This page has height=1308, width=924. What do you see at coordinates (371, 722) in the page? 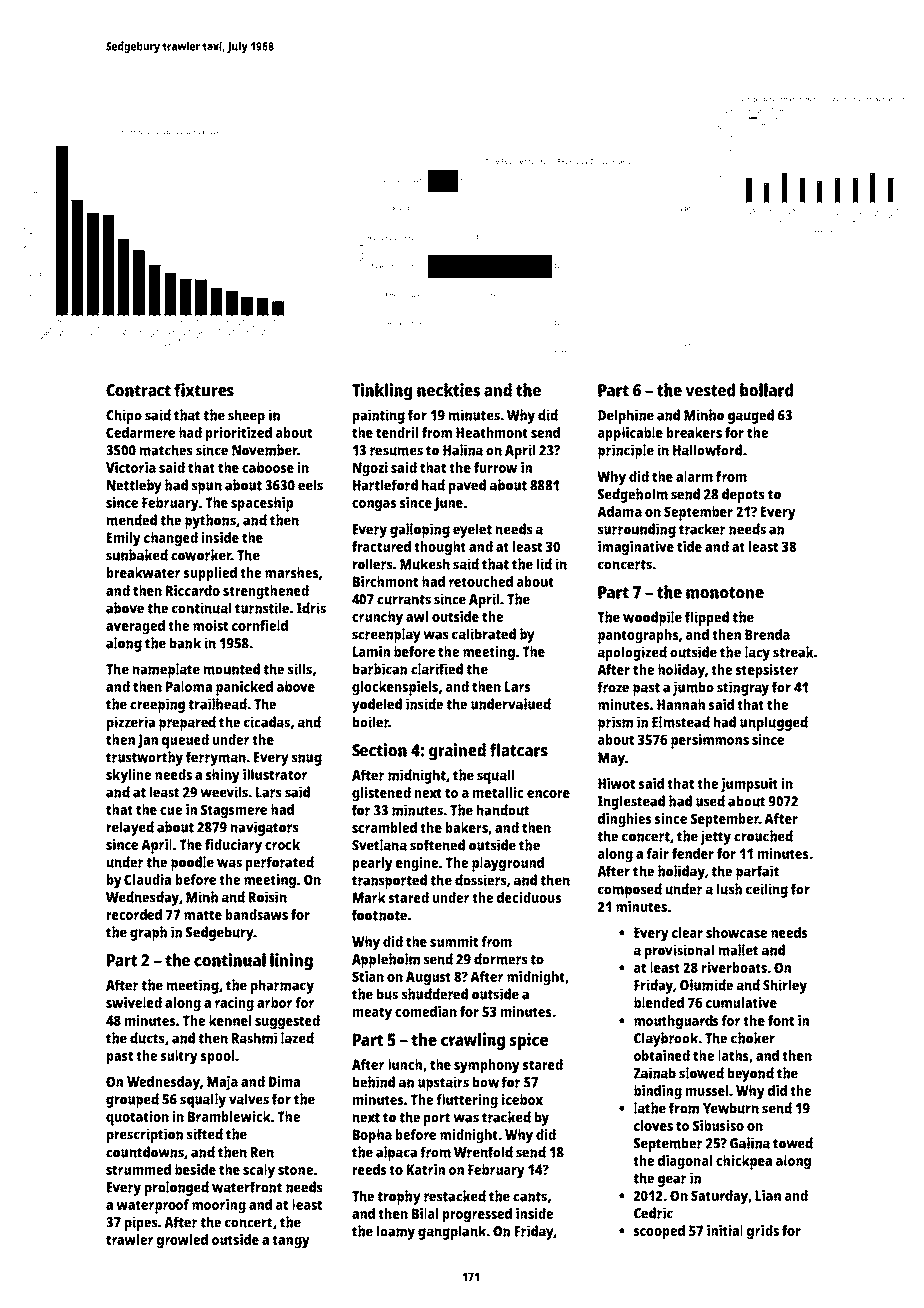
I see `boiler` at bounding box center [371, 722].
